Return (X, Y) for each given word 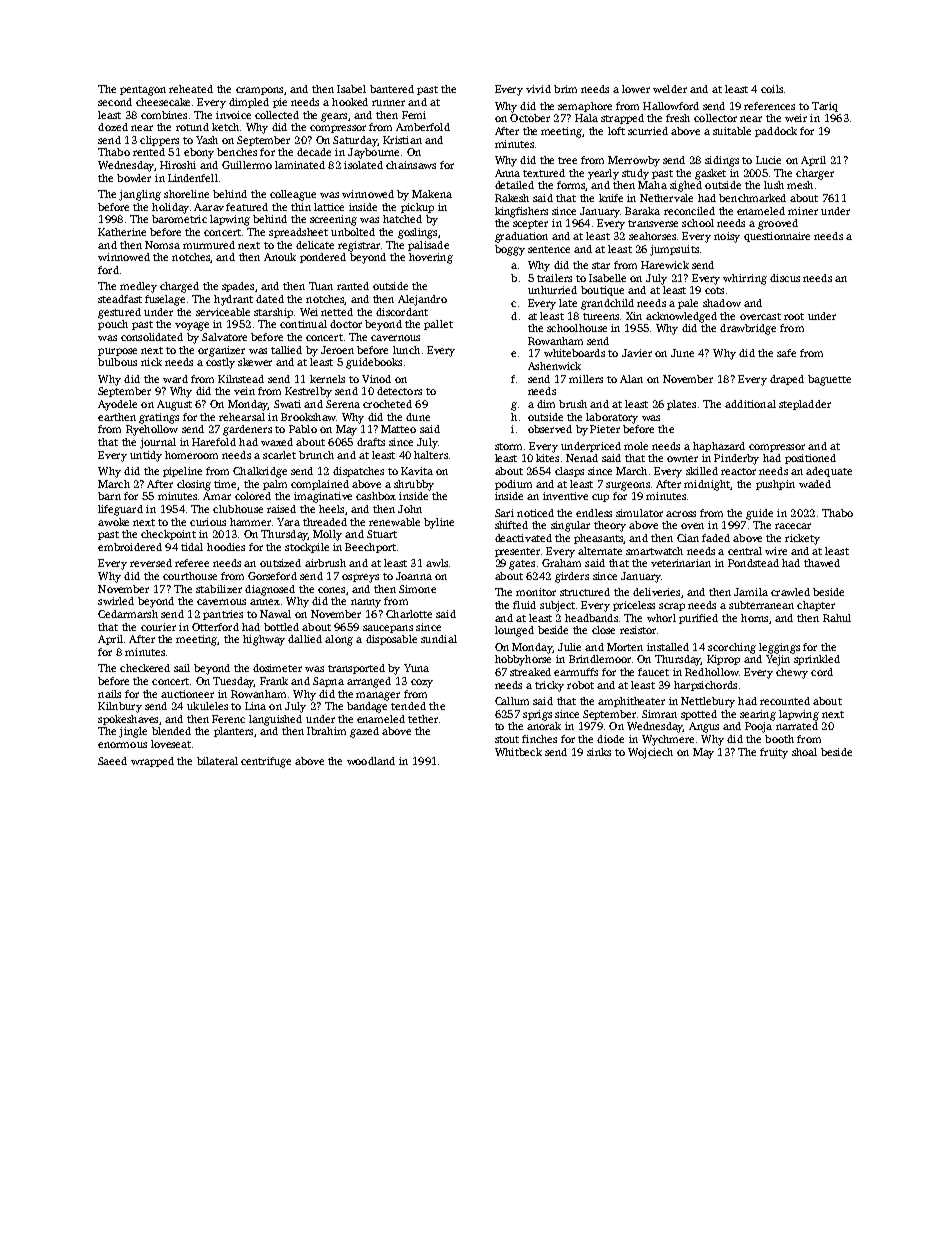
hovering (431, 258)
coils (772, 89)
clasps (569, 472)
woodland (371, 761)
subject (557, 606)
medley (138, 287)
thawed (822, 563)
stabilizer (219, 589)
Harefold (214, 442)
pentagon (143, 91)
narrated (797, 726)
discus (785, 278)
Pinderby (736, 459)
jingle (133, 732)
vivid (538, 89)
